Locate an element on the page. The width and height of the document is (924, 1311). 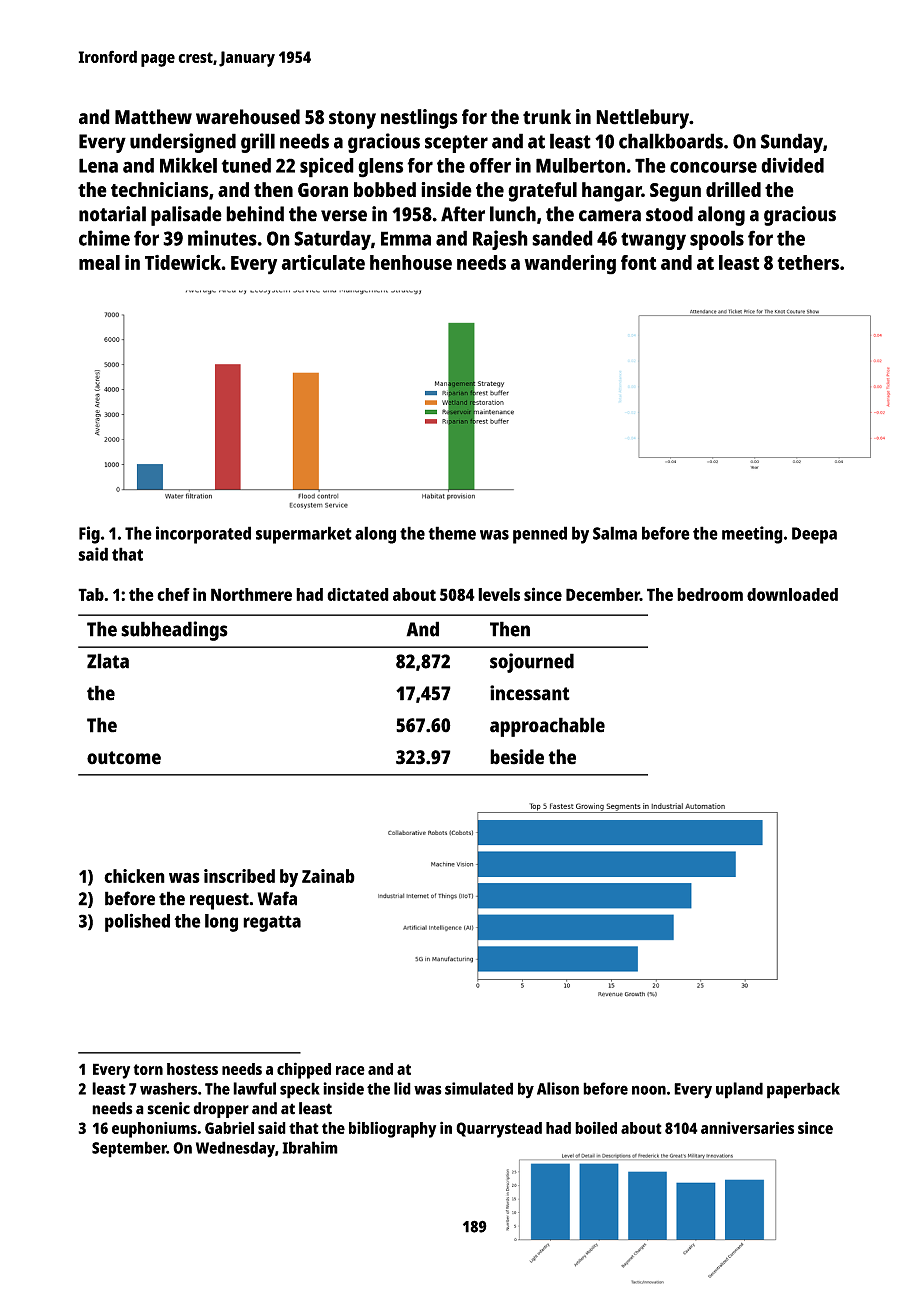
Tab is located at coordinates (91, 594).
